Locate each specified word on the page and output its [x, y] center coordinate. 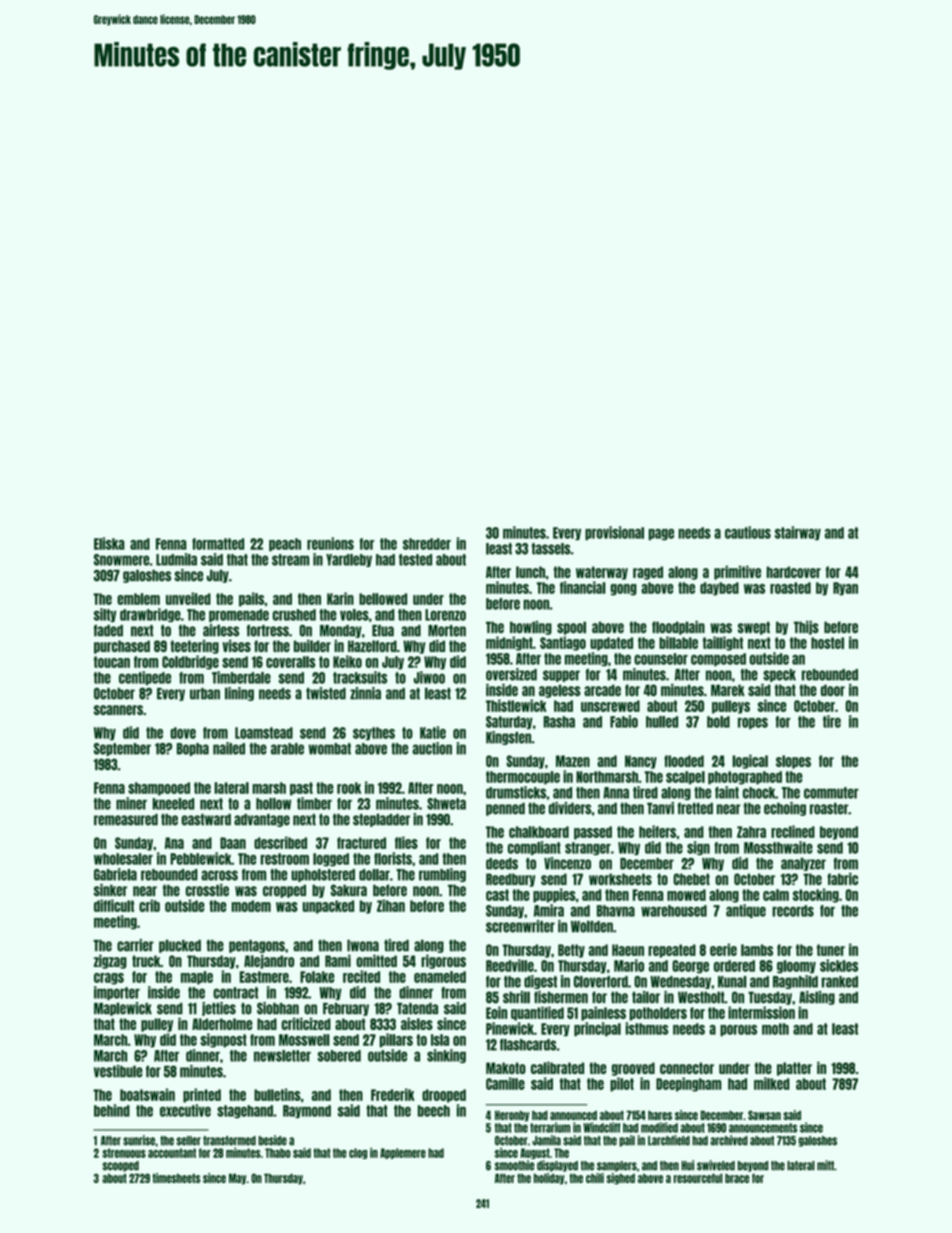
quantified [537, 1013]
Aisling [817, 998]
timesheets [176, 1178]
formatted [218, 544]
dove [183, 733]
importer [117, 993]
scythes [374, 734]
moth [775, 1029]
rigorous [443, 961]
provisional [614, 533]
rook [349, 788]
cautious [748, 532]
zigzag [110, 961]
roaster [829, 809]
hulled [662, 722]
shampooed [159, 789]
